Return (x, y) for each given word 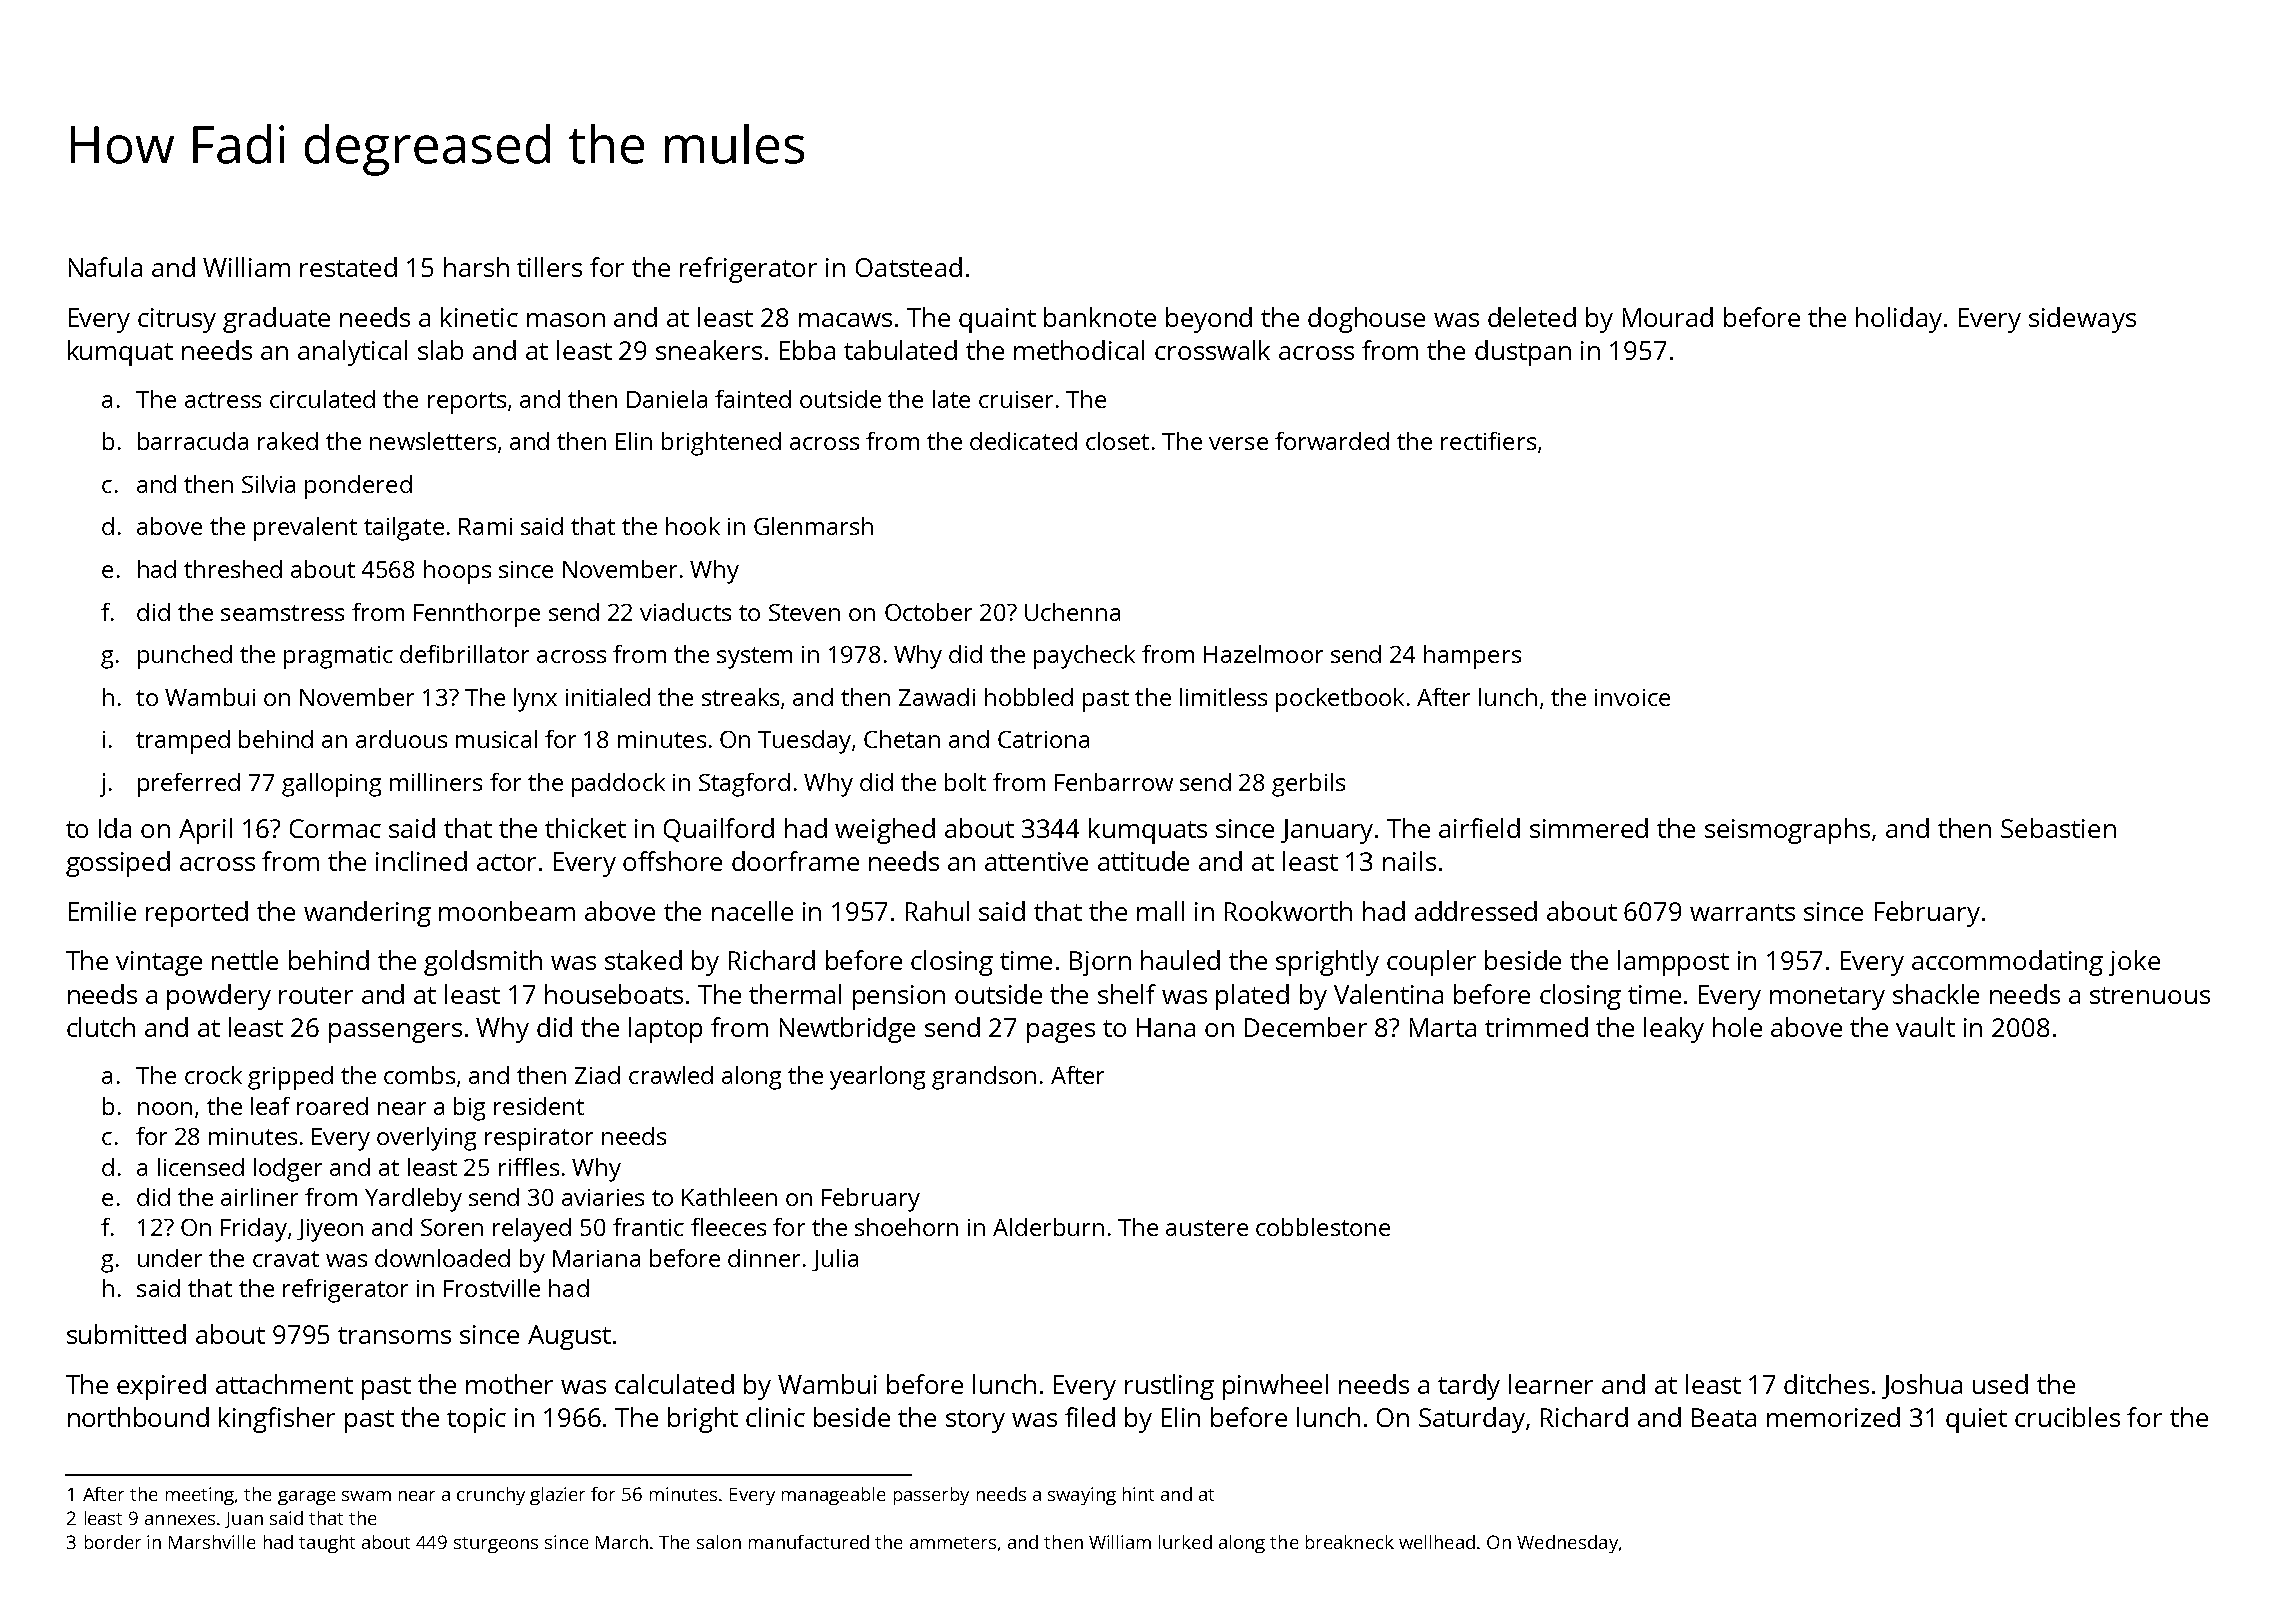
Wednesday (1567, 1544)
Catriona (1043, 739)
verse (1238, 443)
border (113, 1542)
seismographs (1787, 831)
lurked (1185, 1542)
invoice (1632, 697)
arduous (401, 739)
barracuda (193, 441)
